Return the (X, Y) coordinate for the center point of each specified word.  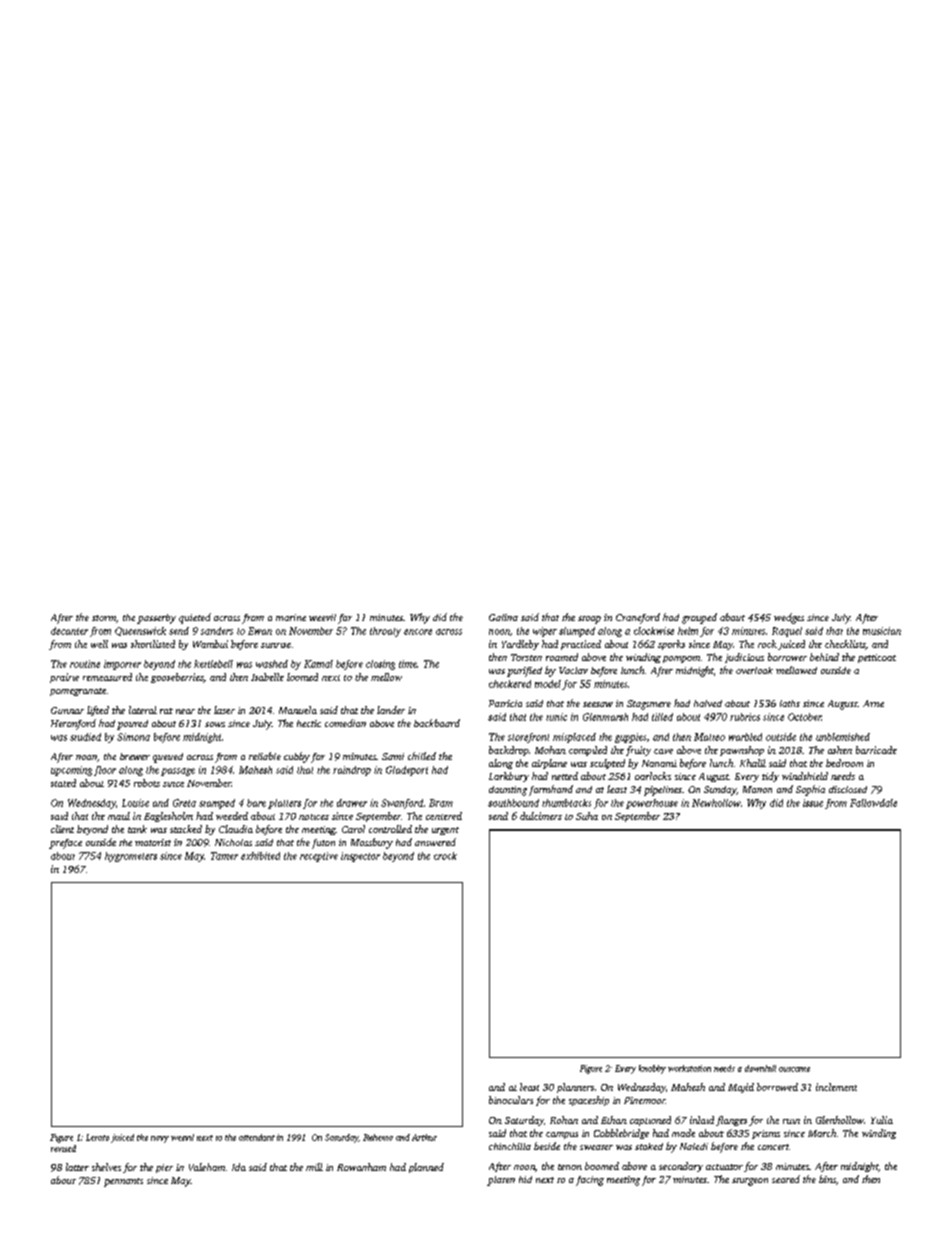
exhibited (260, 856)
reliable (265, 756)
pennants (123, 1182)
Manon (757, 789)
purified (524, 672)
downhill (760, 1068)
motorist (153, 842)
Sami (393, 756)
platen (501, 1181)
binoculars (511, 1100)
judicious (744, 658)
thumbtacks (566, 803)
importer (122, 665)
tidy (770, 777)
